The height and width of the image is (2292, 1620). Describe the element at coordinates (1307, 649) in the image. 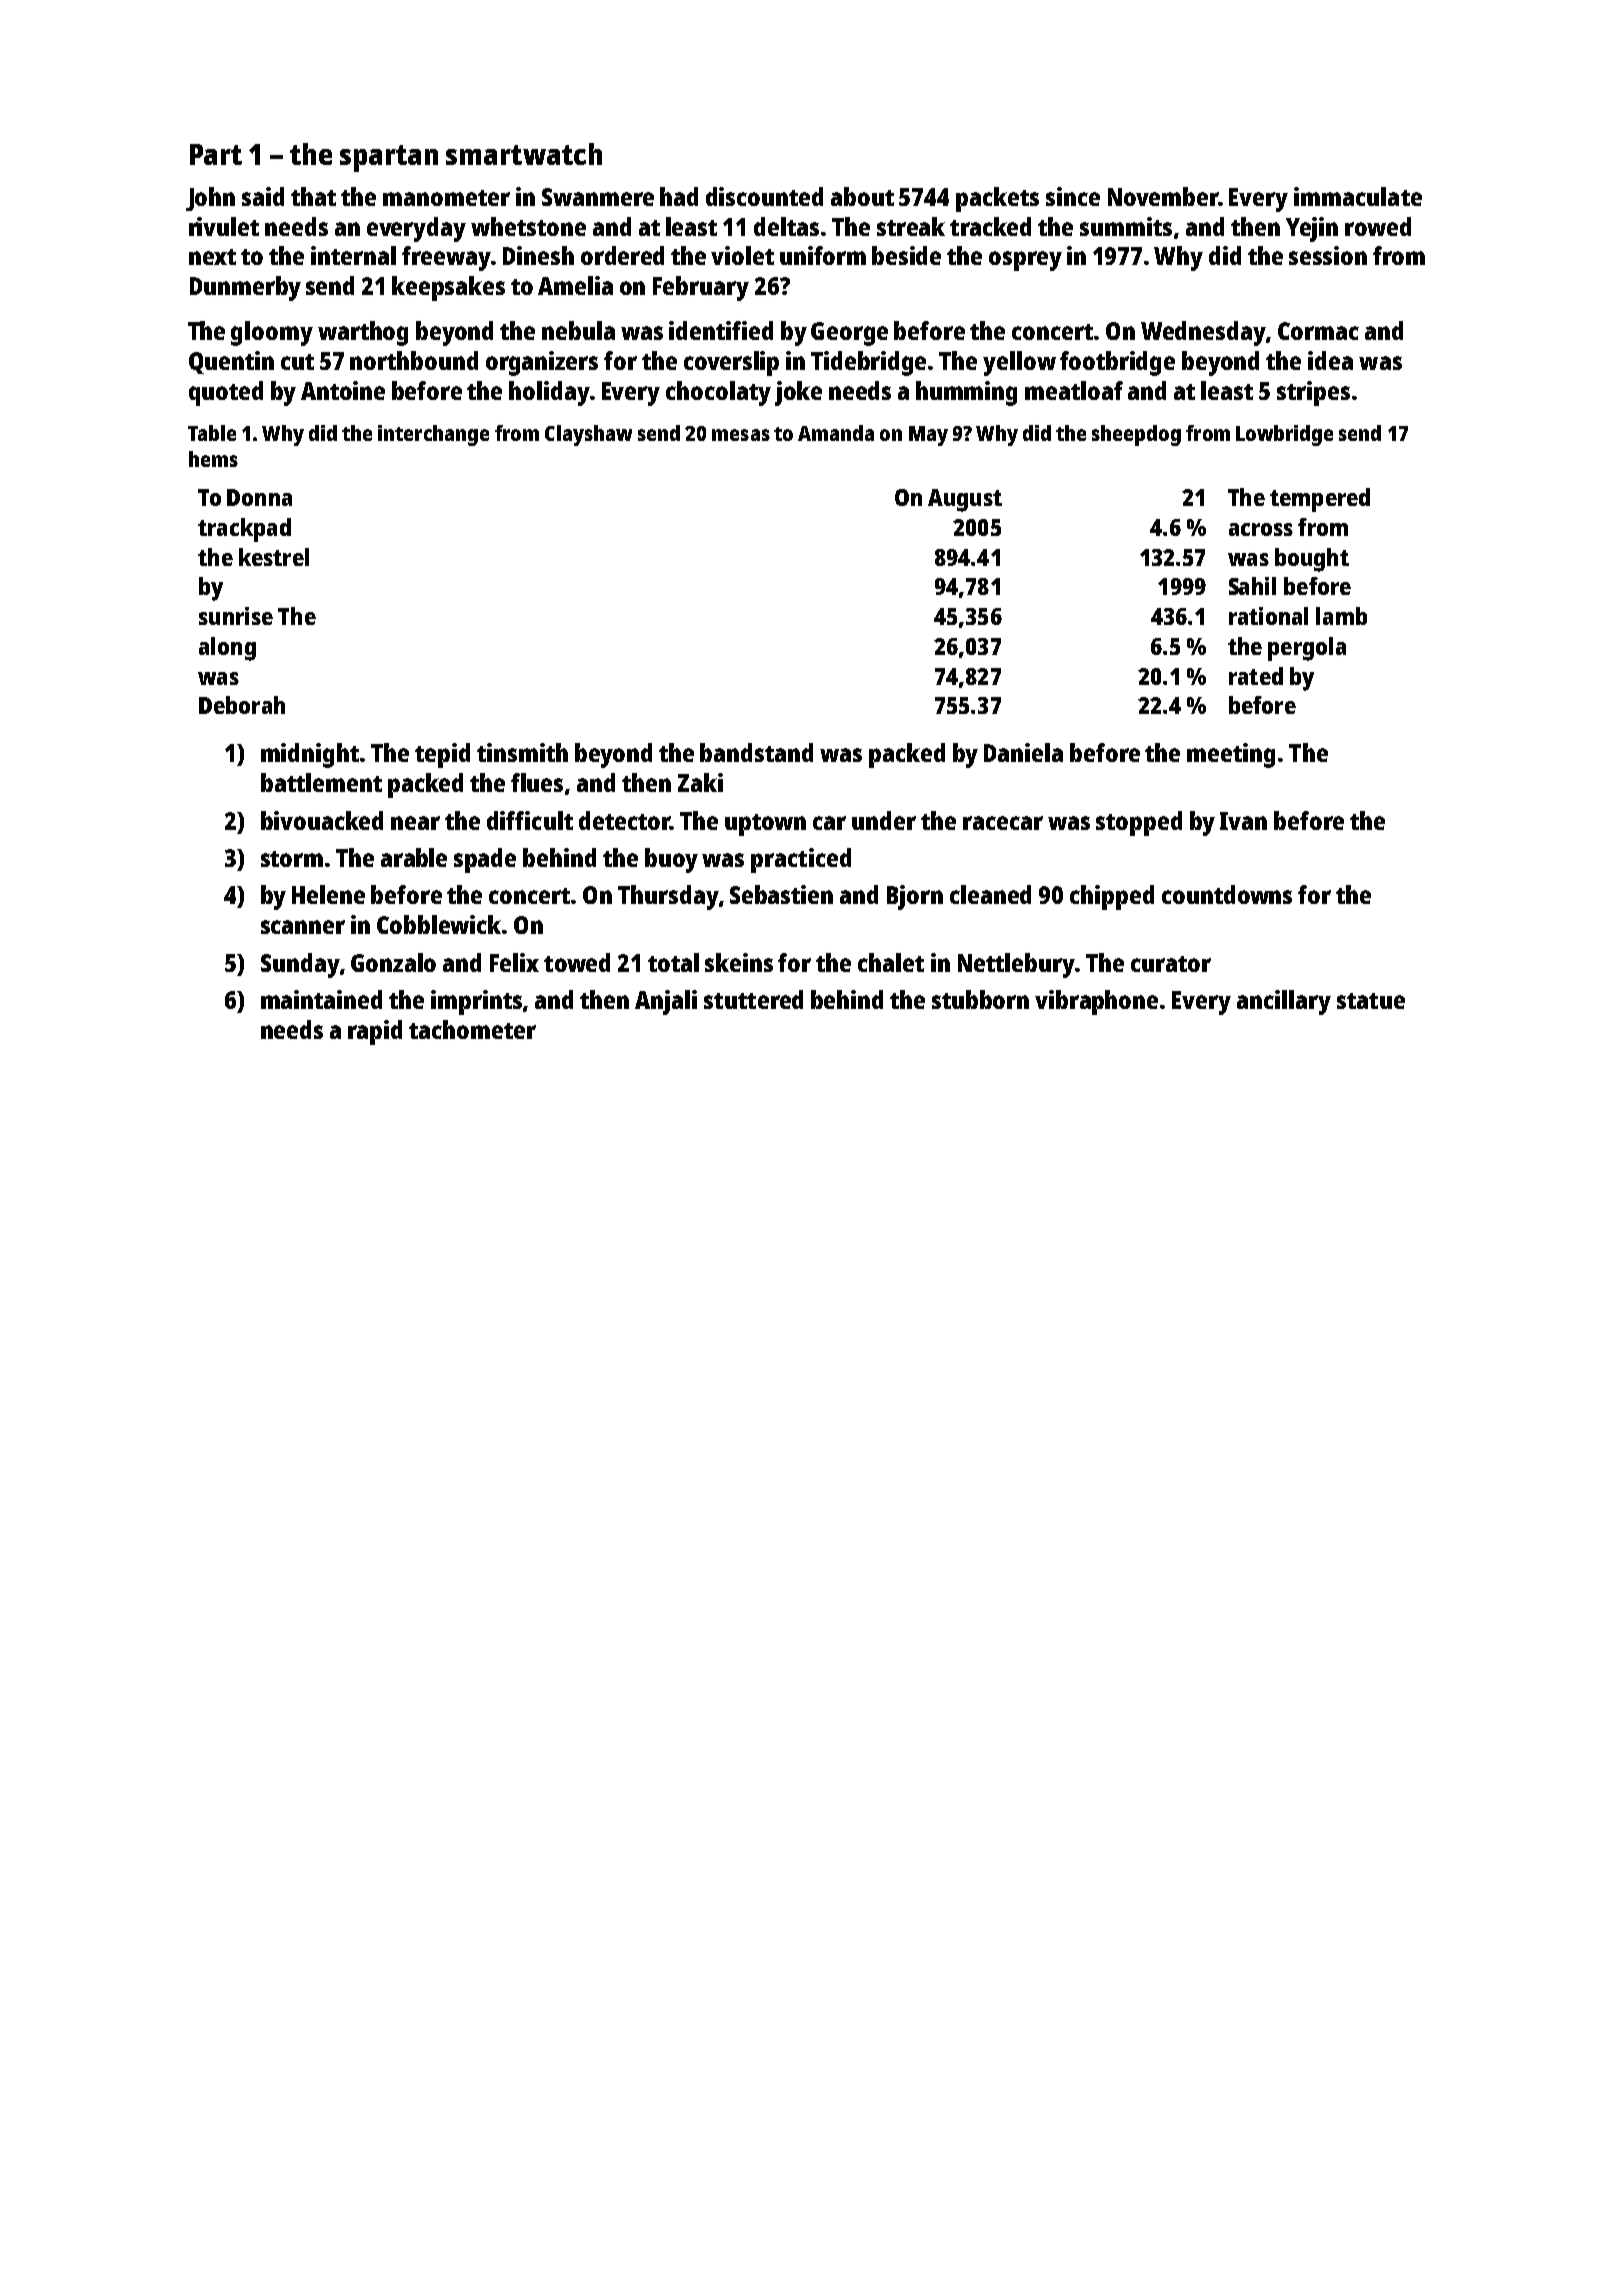

I see `pergola` at that location.
